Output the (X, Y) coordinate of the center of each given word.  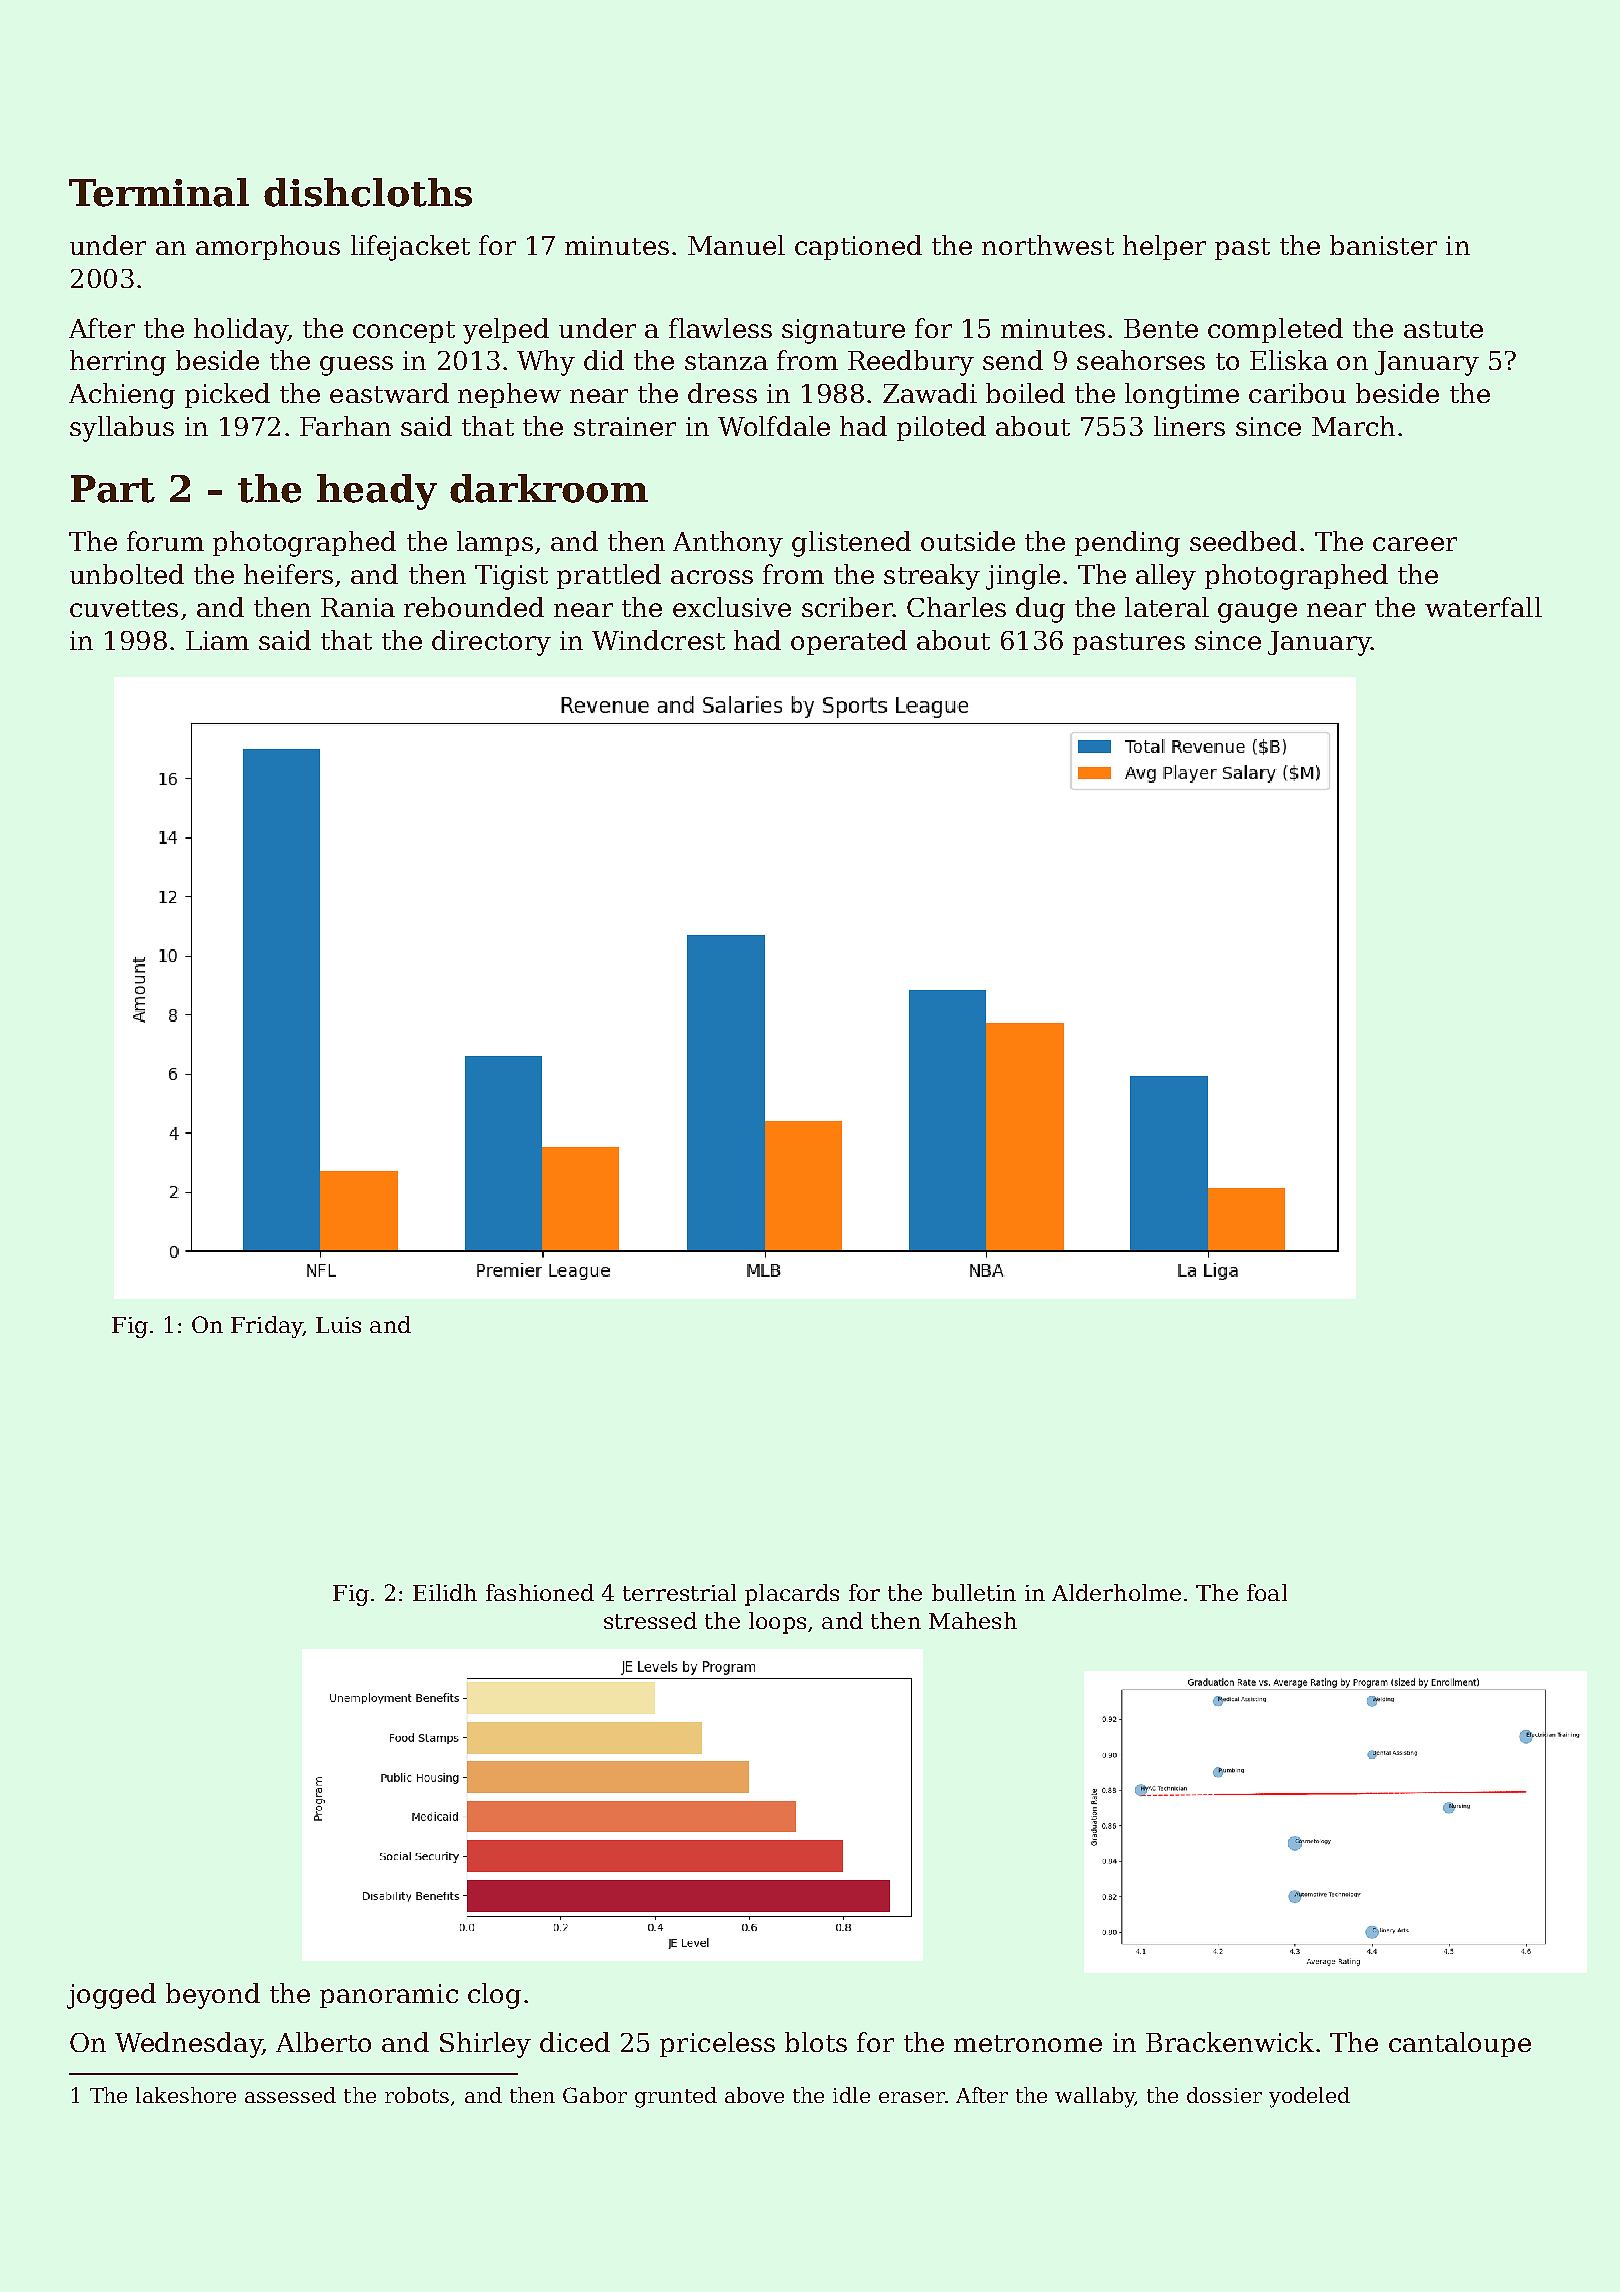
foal (1267, 1592)
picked (227, 395)
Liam (217, 640)
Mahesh (973, 1620)
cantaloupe (1460, 2044)
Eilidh (445, 1592)
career (1415, 544)
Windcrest (658, 640)
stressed (650, 1620)
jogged (111, 1996)
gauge (1257, 613)
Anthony (728, 544)
